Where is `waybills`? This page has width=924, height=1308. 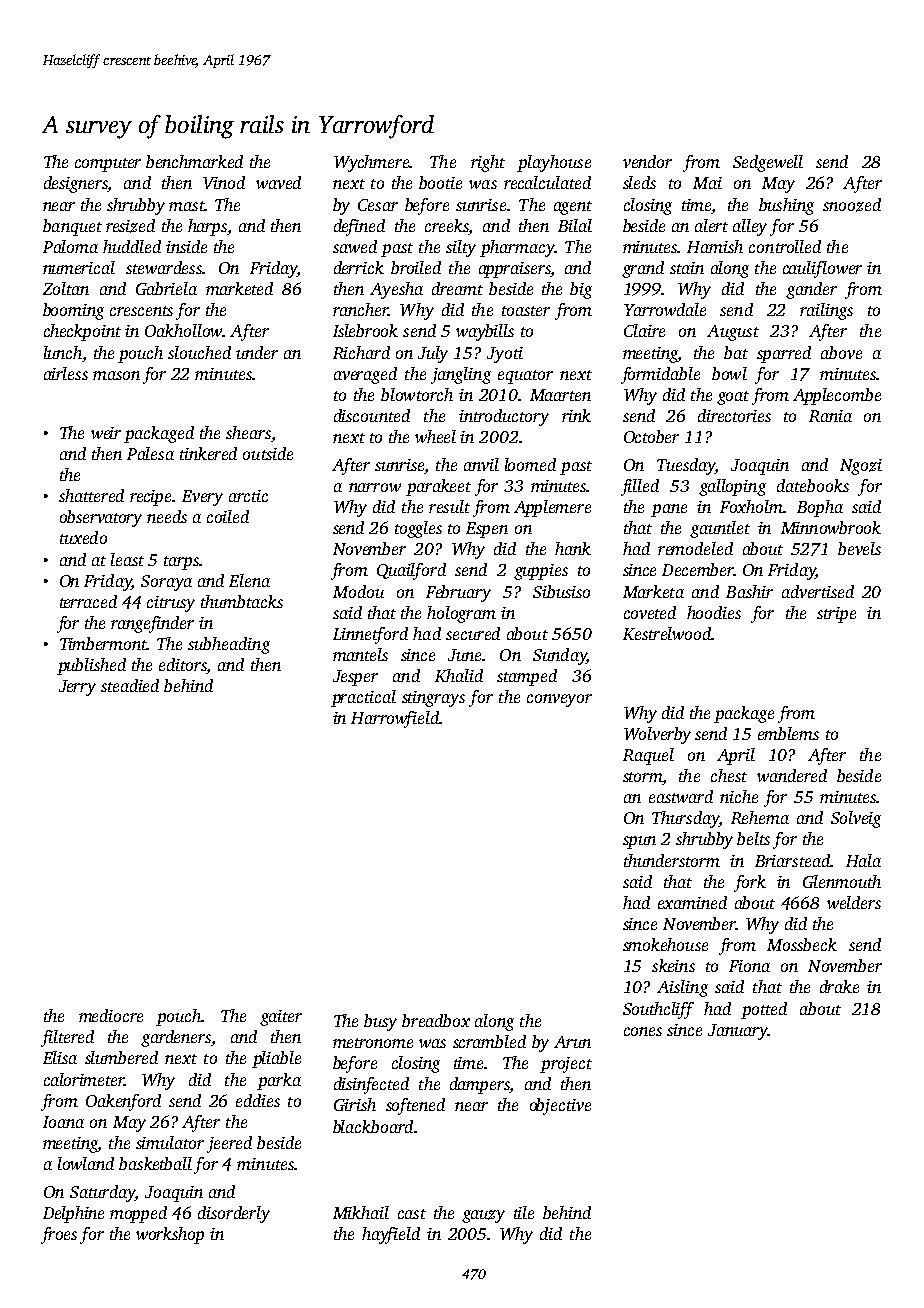 waybills is located at coordinates (485, 332).
